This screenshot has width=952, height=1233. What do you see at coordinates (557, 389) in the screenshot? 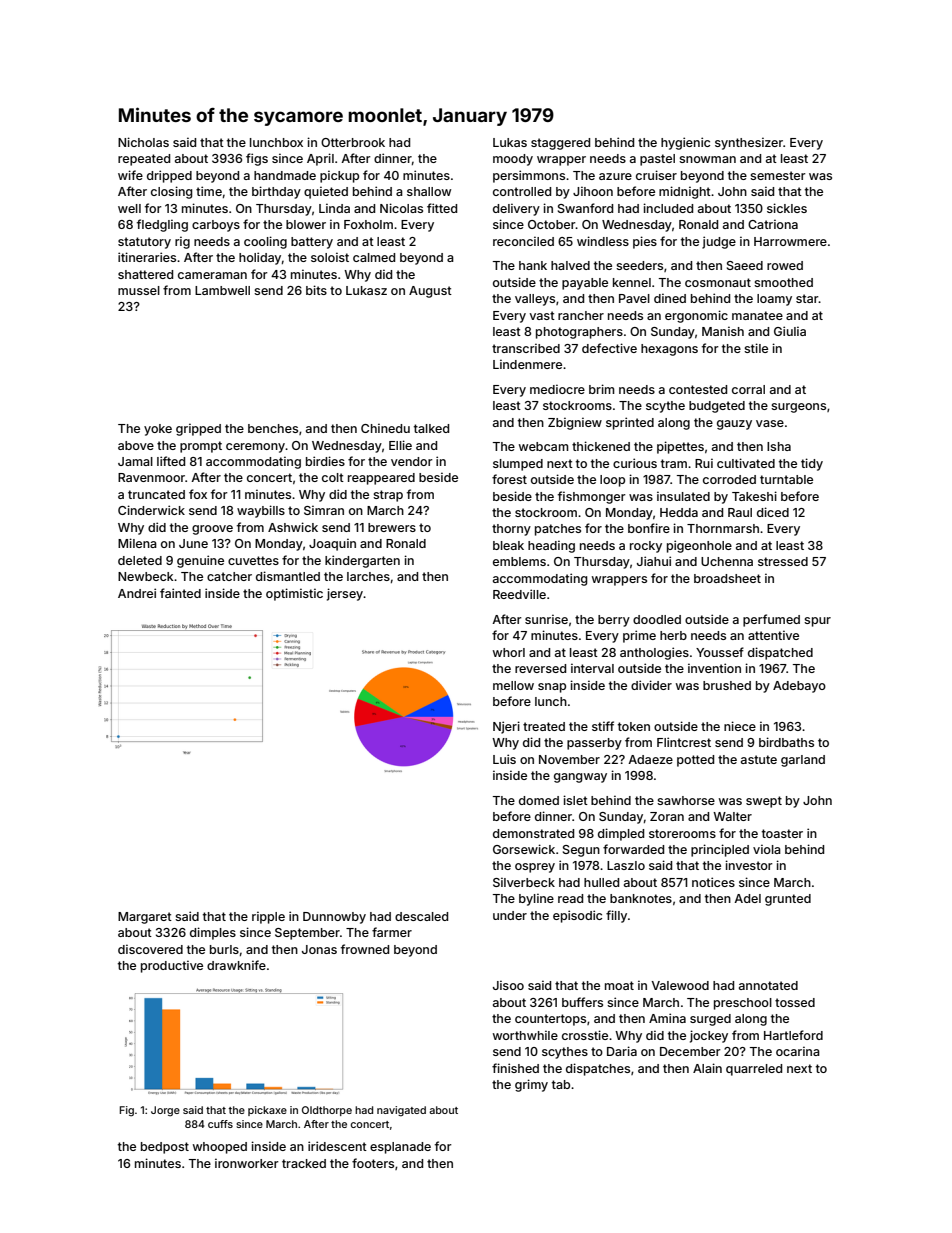
I see `mediocre` at bounding box center [557, 389].
